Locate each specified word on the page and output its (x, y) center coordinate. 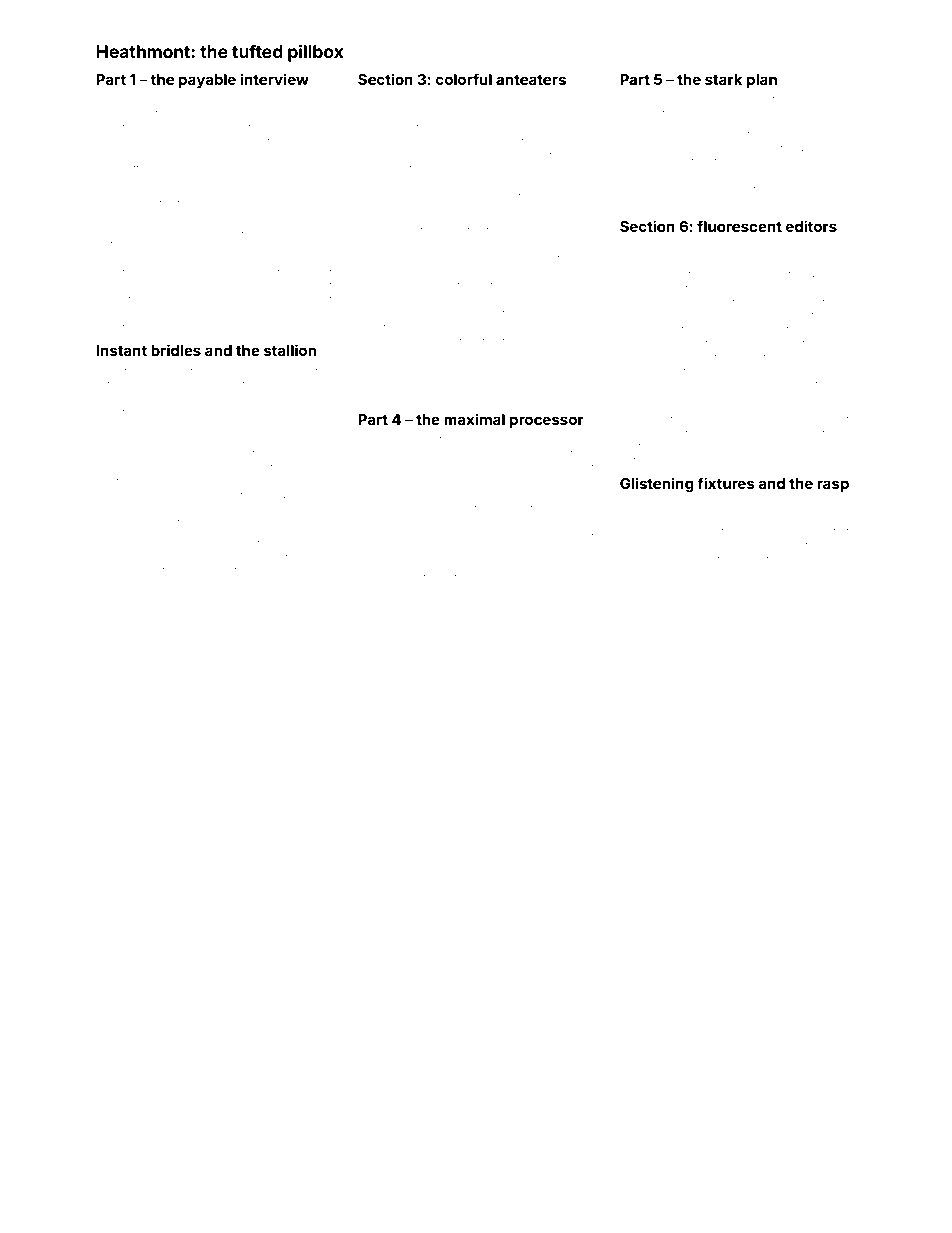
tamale (113, 286)
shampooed (441, 115)
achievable (123, 571)
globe (210, 170)
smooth (231, 482)
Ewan (372, 230)
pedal (183, 101)
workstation (648, 204)
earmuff (730, 134)
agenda (544, 456)
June (752, 261)
